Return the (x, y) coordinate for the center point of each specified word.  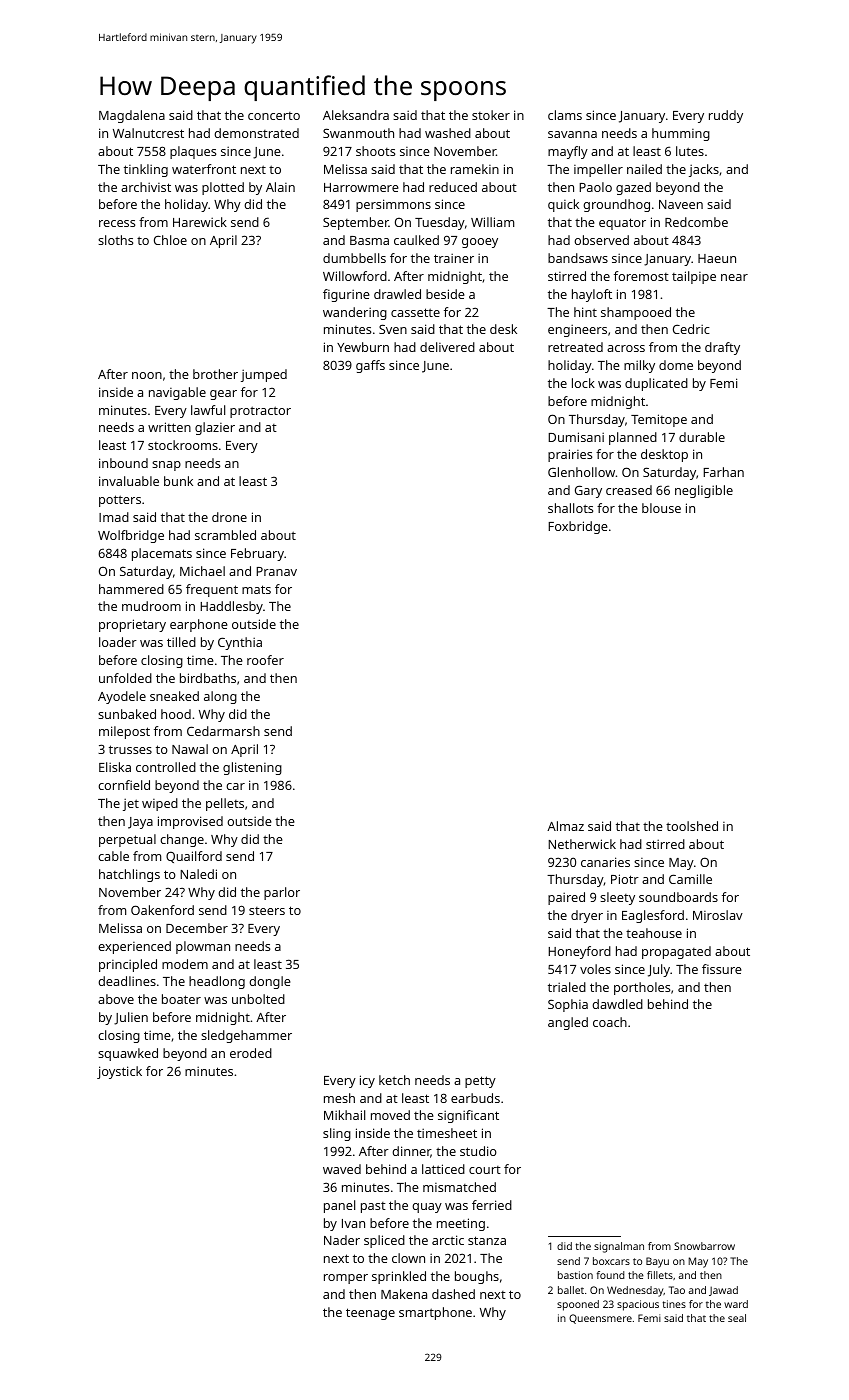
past (373, 1207)
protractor (260, 412)
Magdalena (132, 116)
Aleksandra (356, 115)
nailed (644, 169)
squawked (128, 1054)
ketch (394, 1080)
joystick (119, 1072)
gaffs (370, 366)
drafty (722, 348)
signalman (619, 1247)
